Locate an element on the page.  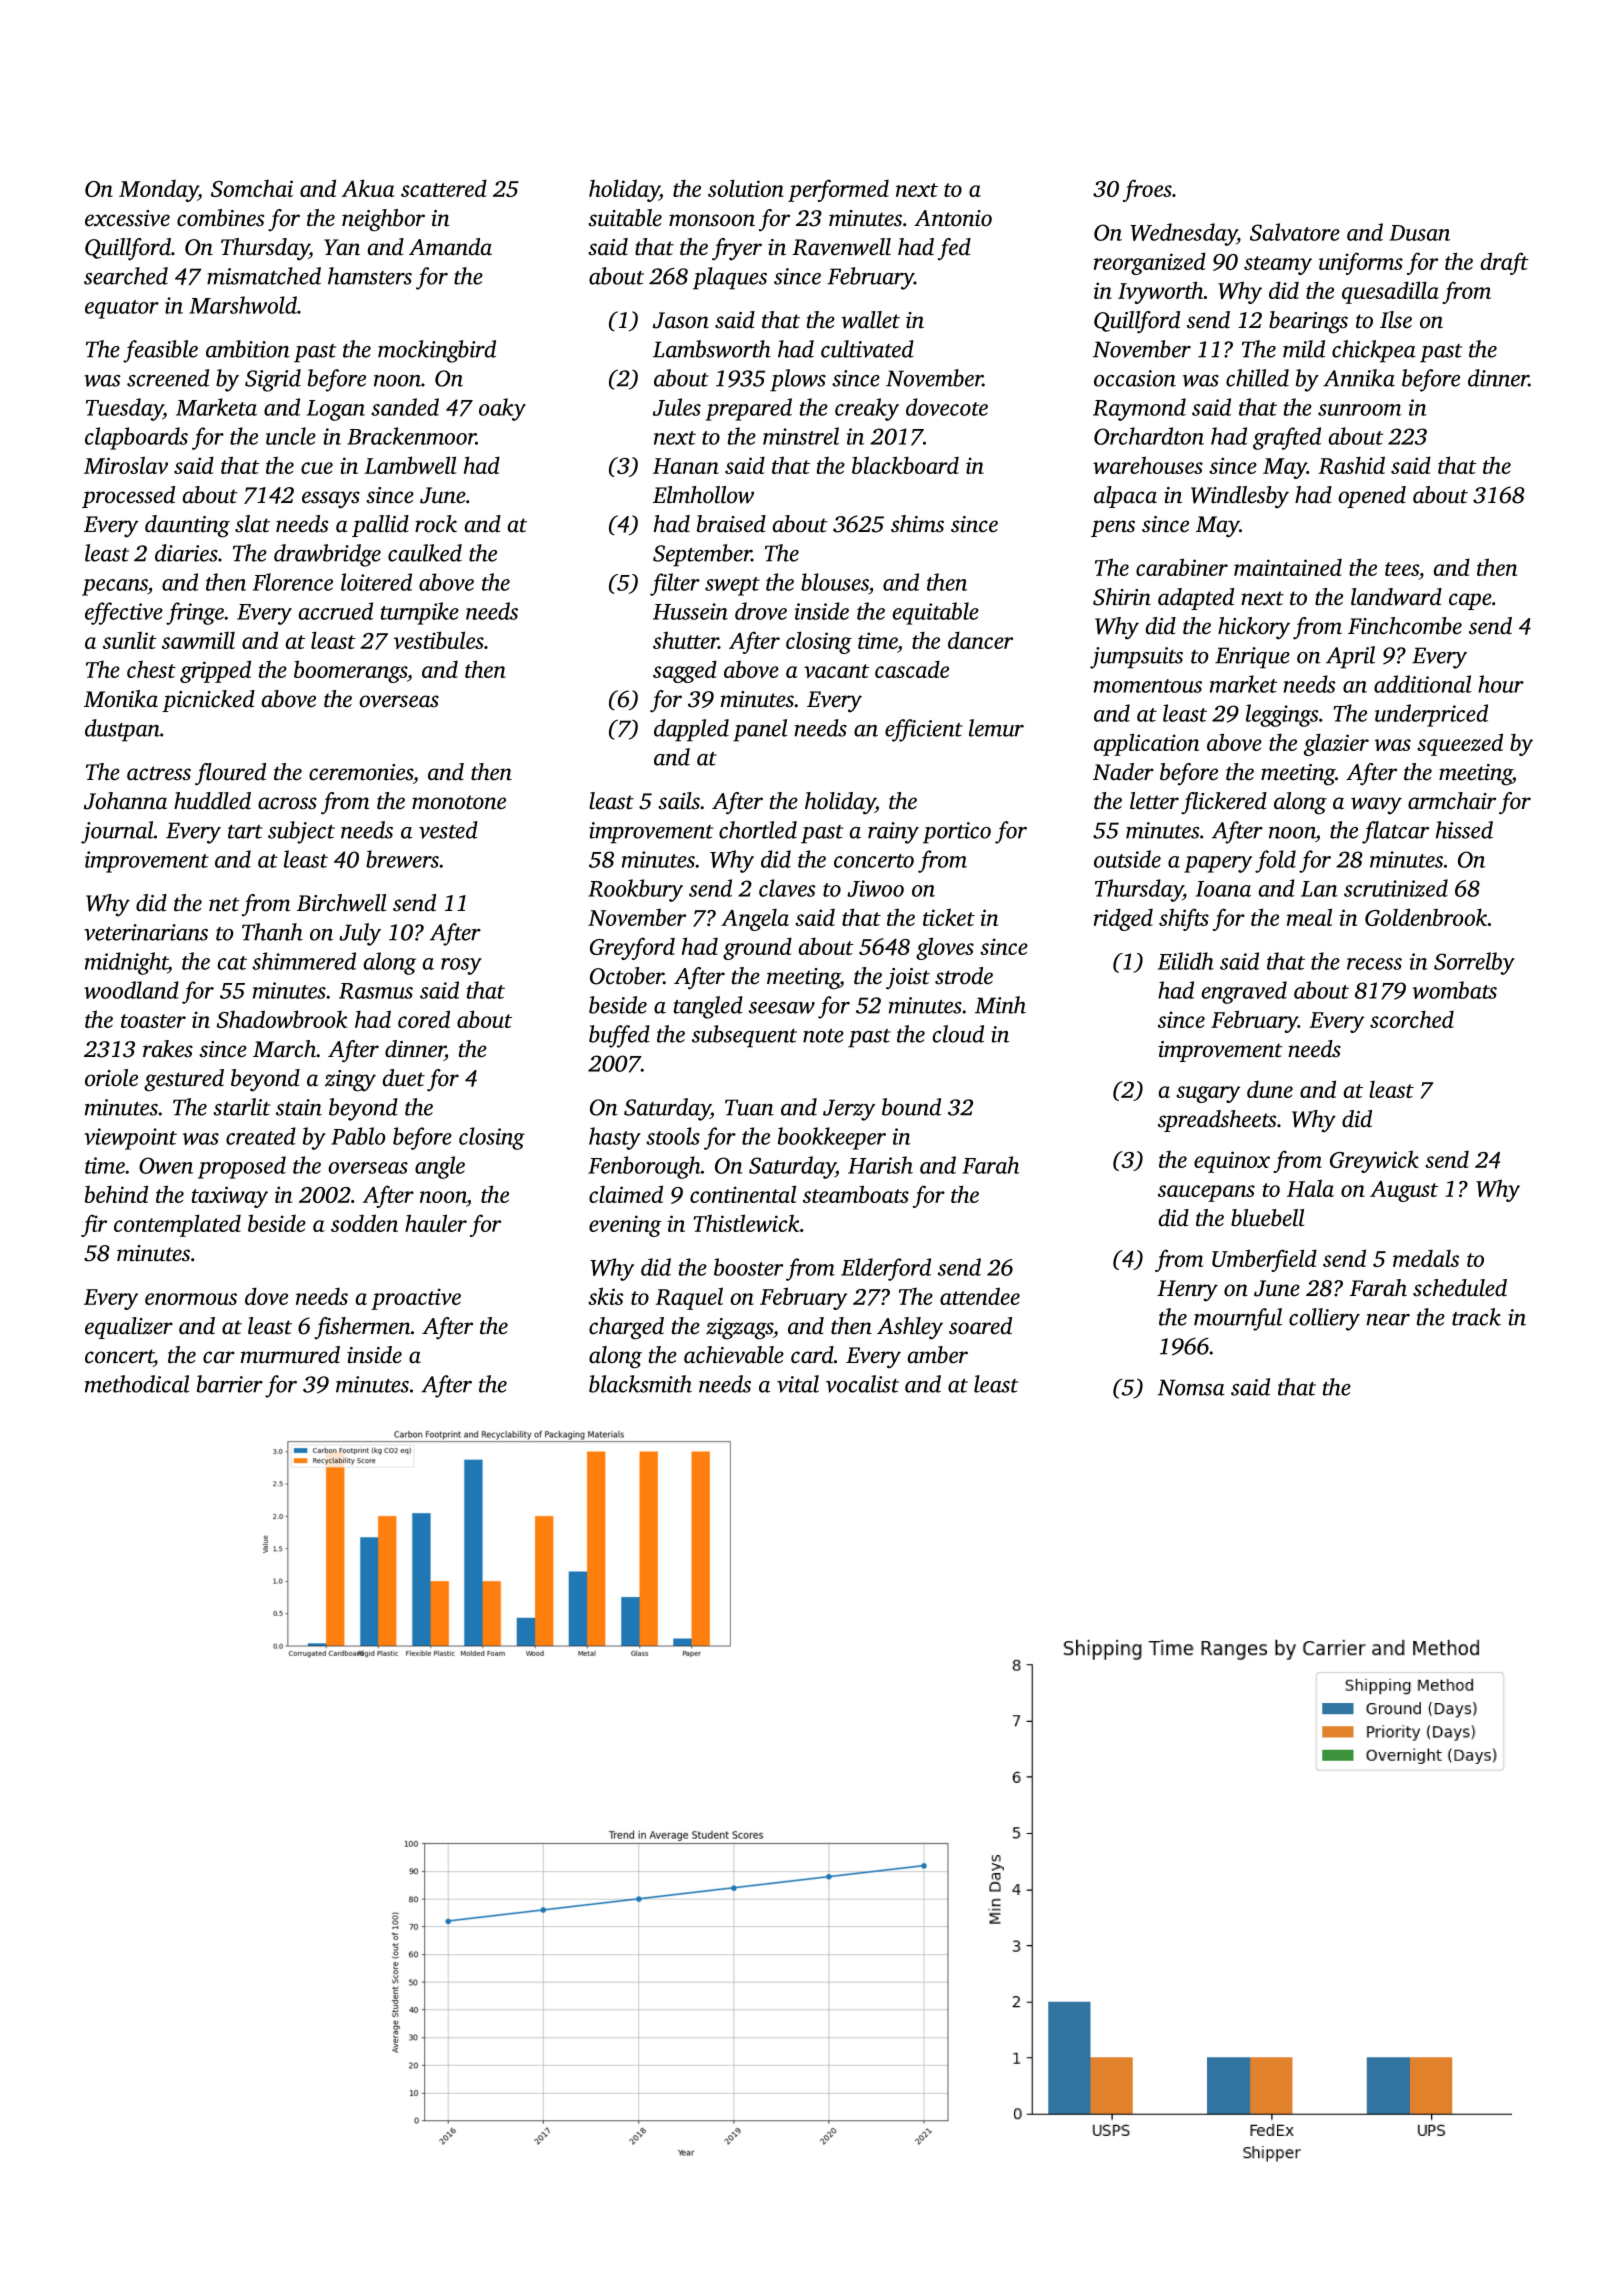
froes is located at coordinates (1147, 190).
